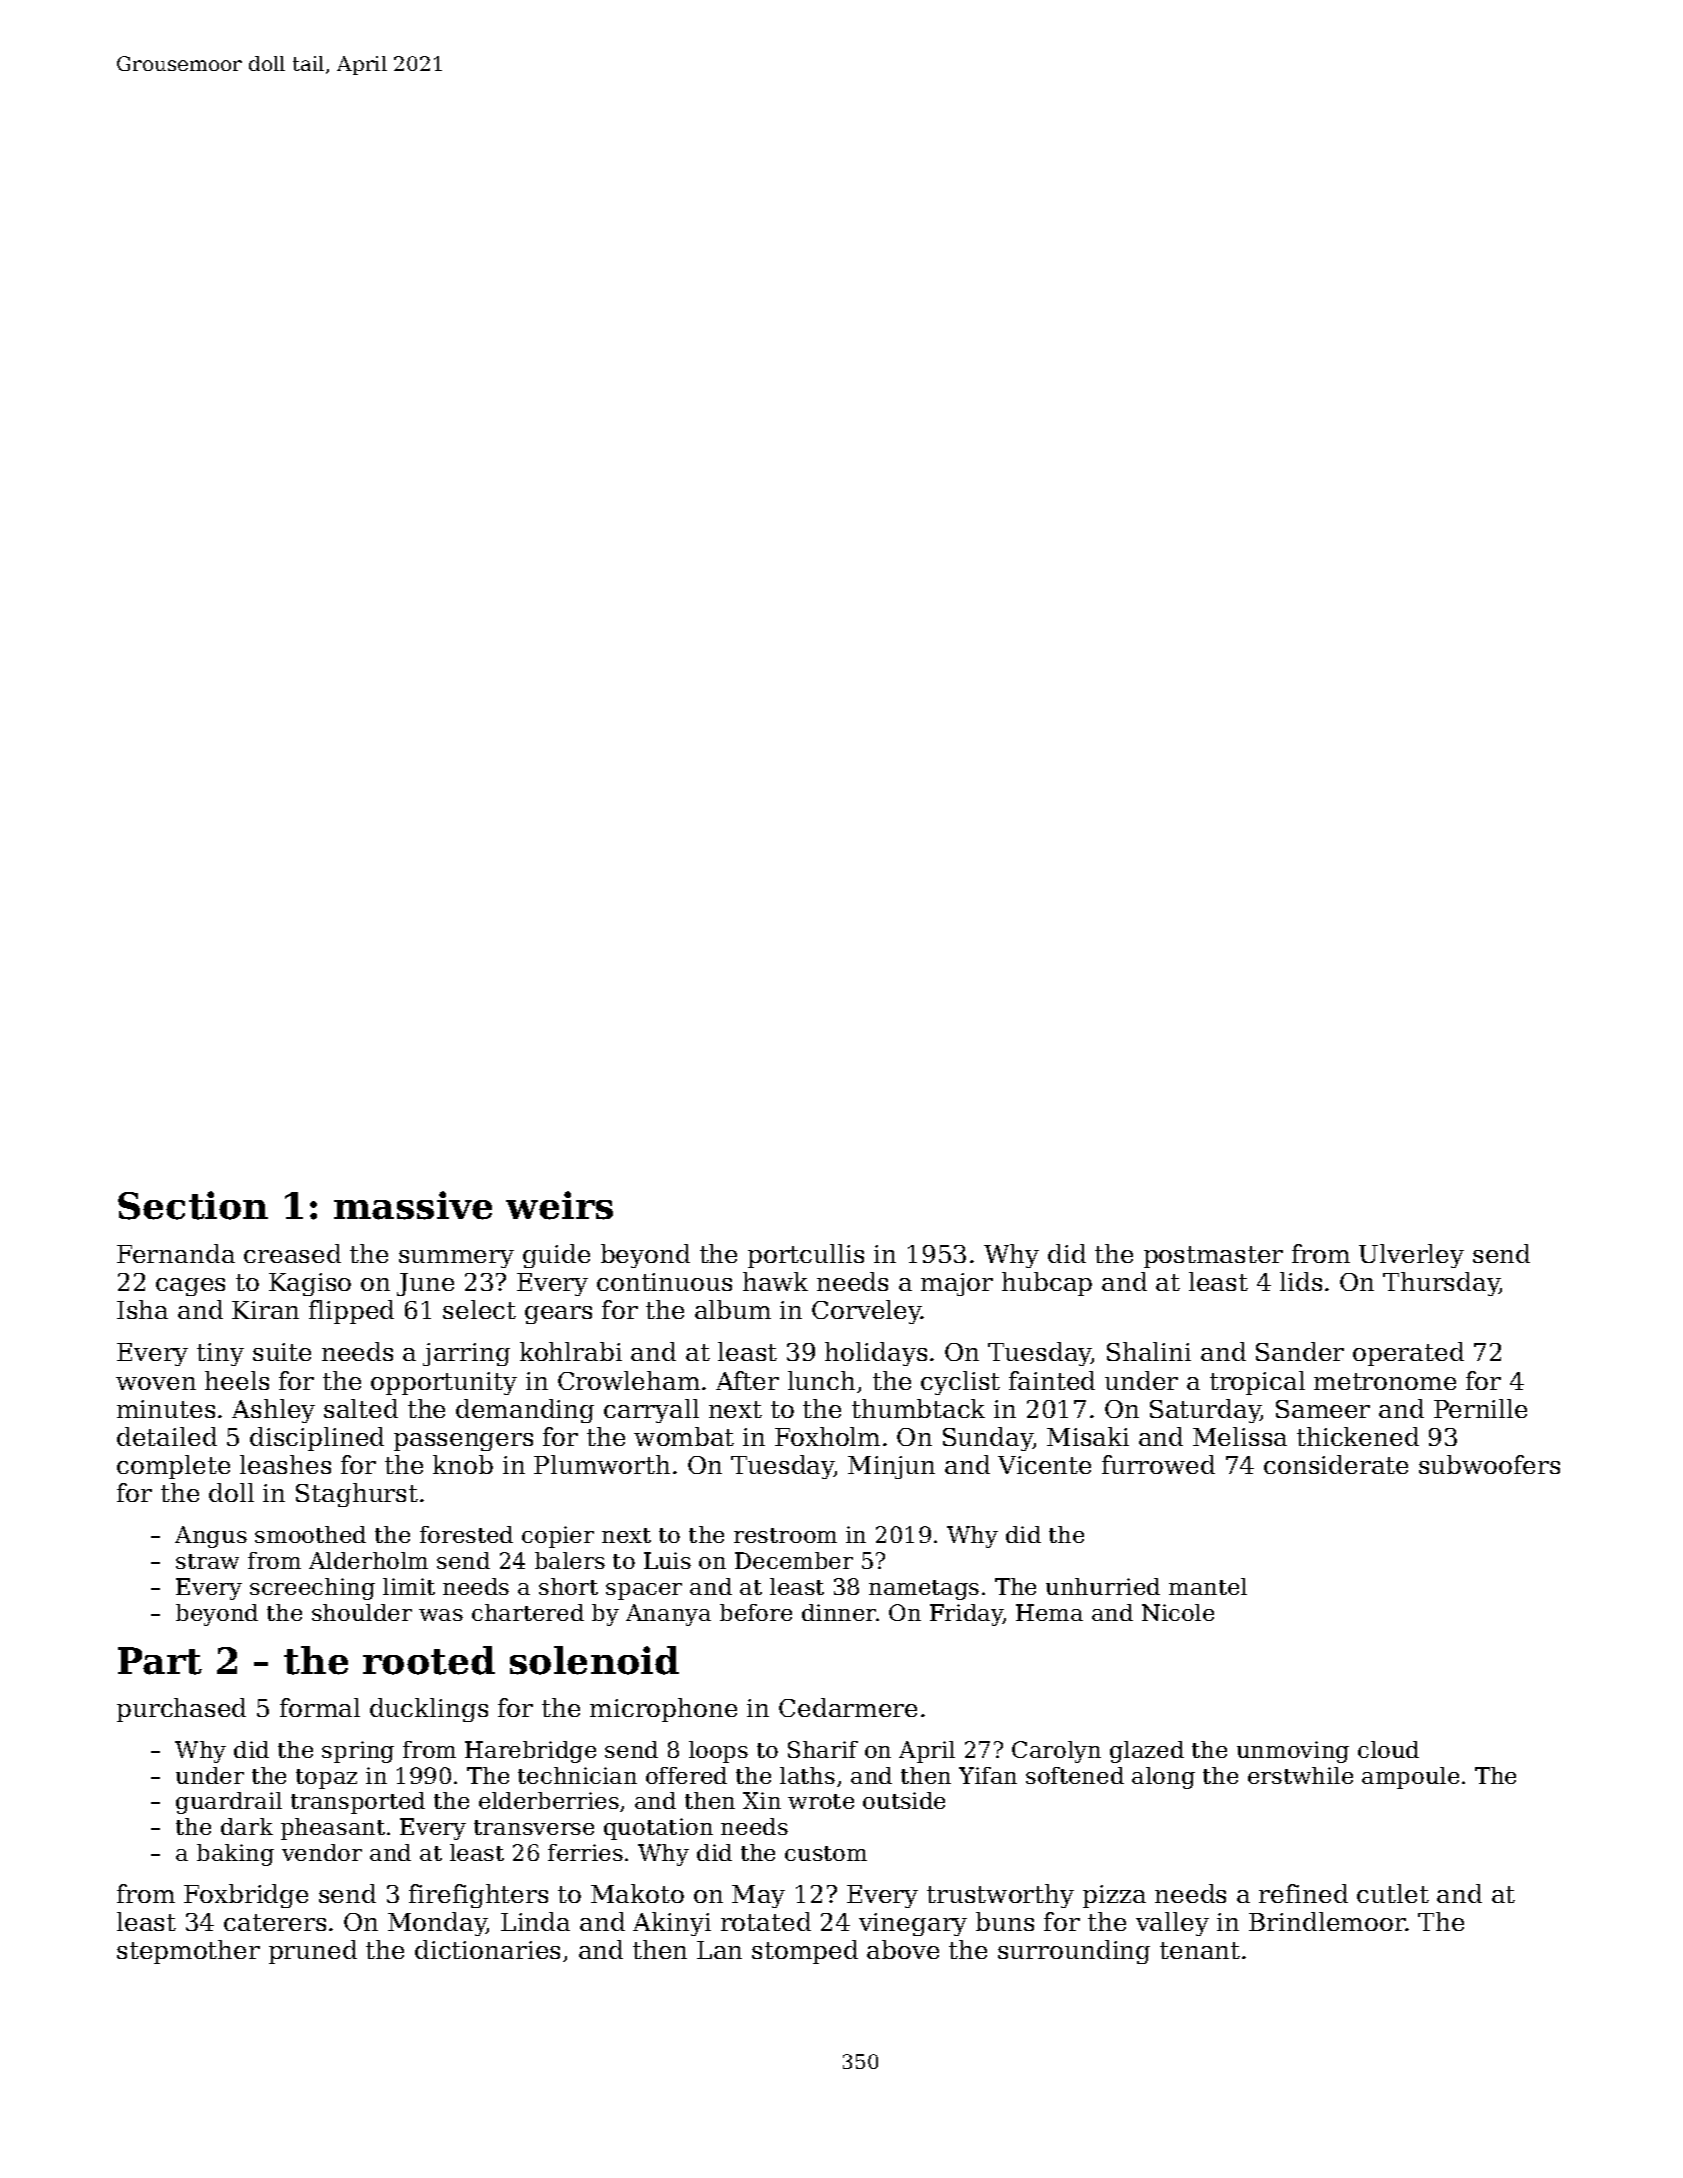  Describe the element at coordinates (313, 1952) in the document. I see `pruned` at that location.
